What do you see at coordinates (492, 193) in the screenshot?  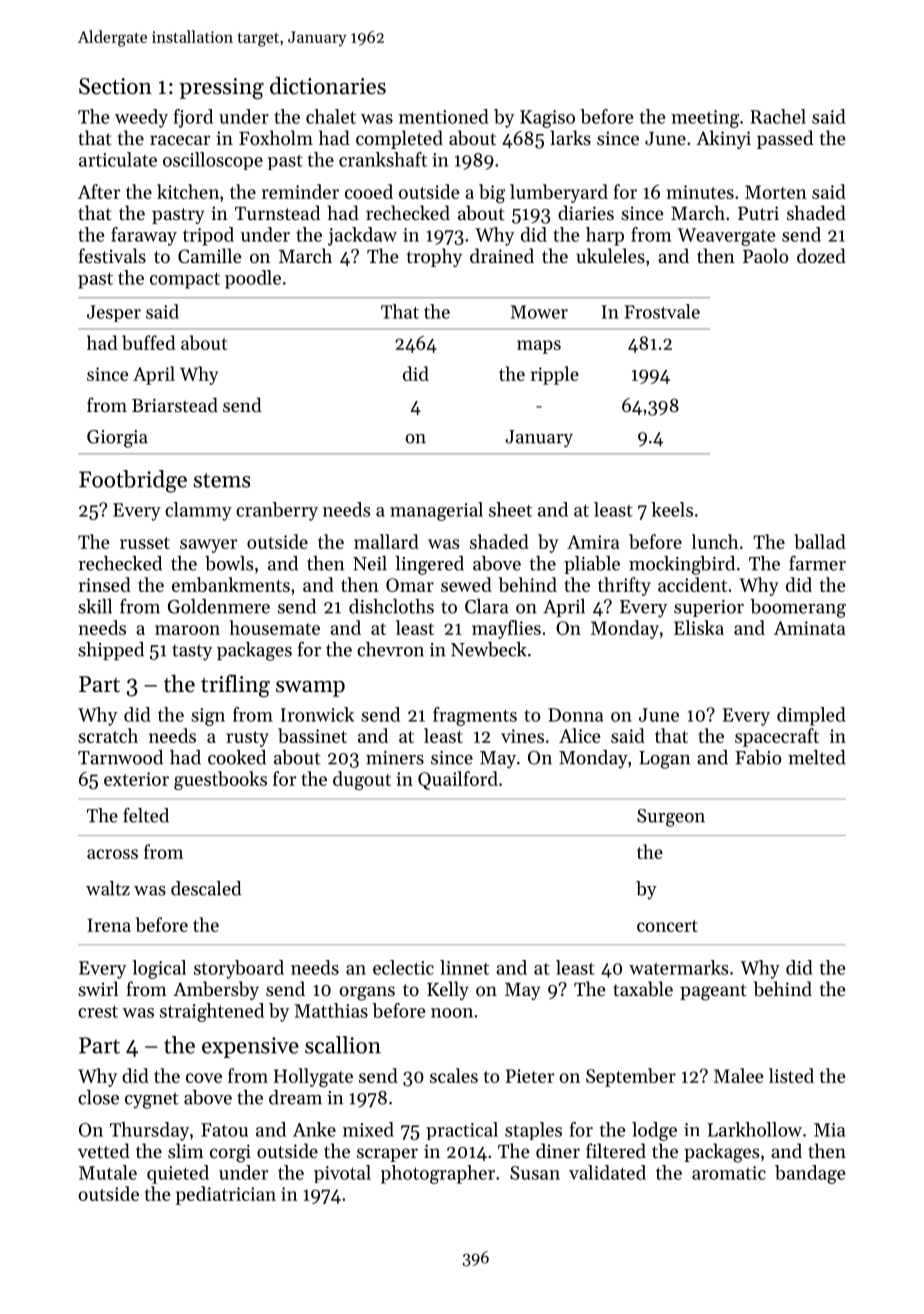 I see `big` at bounding box center [492, 193].
